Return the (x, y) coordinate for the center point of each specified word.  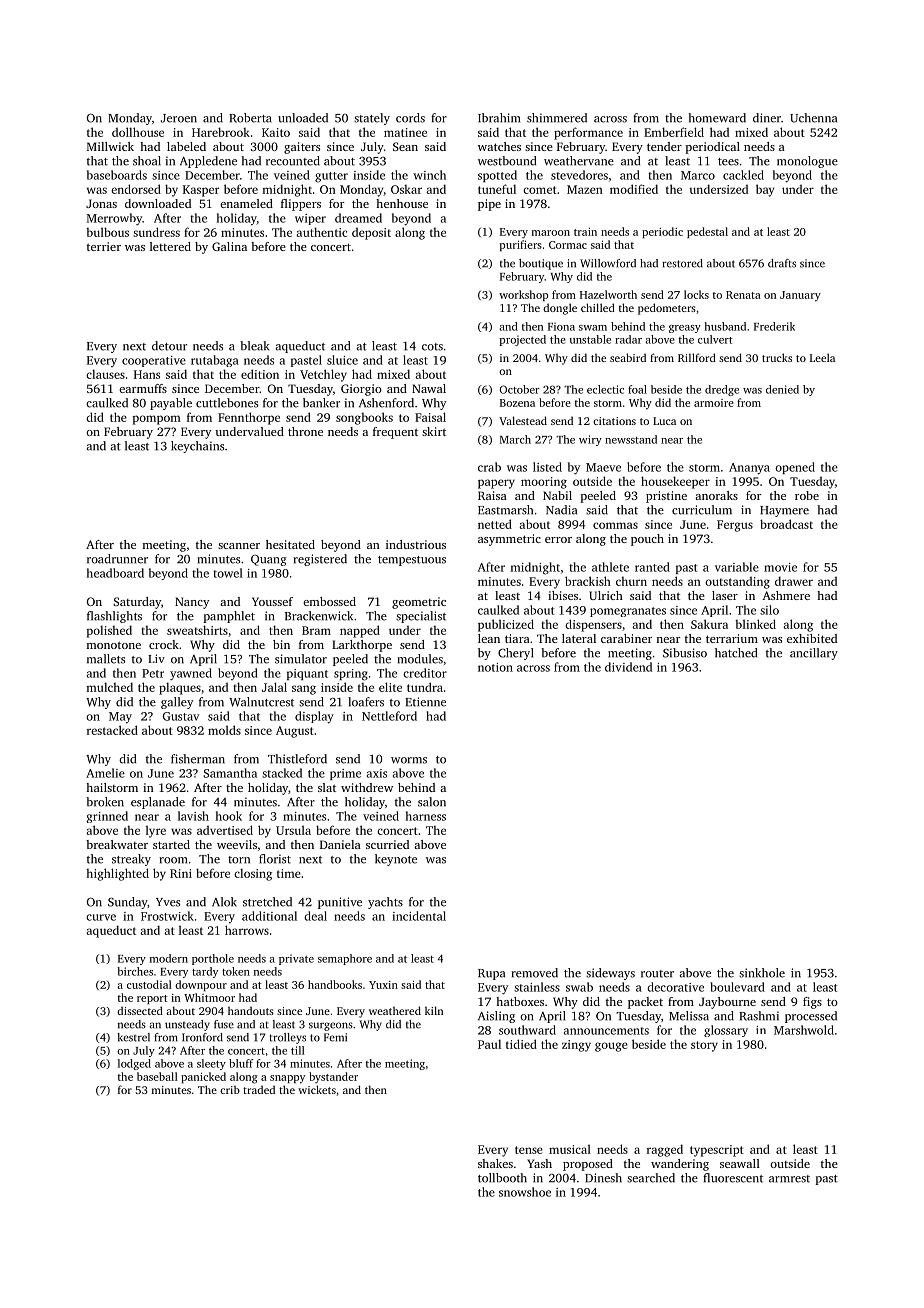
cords (410, 118)
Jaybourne (727, 1003)
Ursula (293, 830)
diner (767, 118)
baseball (157, 1076)
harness (426, 816)
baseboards (117, 175)
